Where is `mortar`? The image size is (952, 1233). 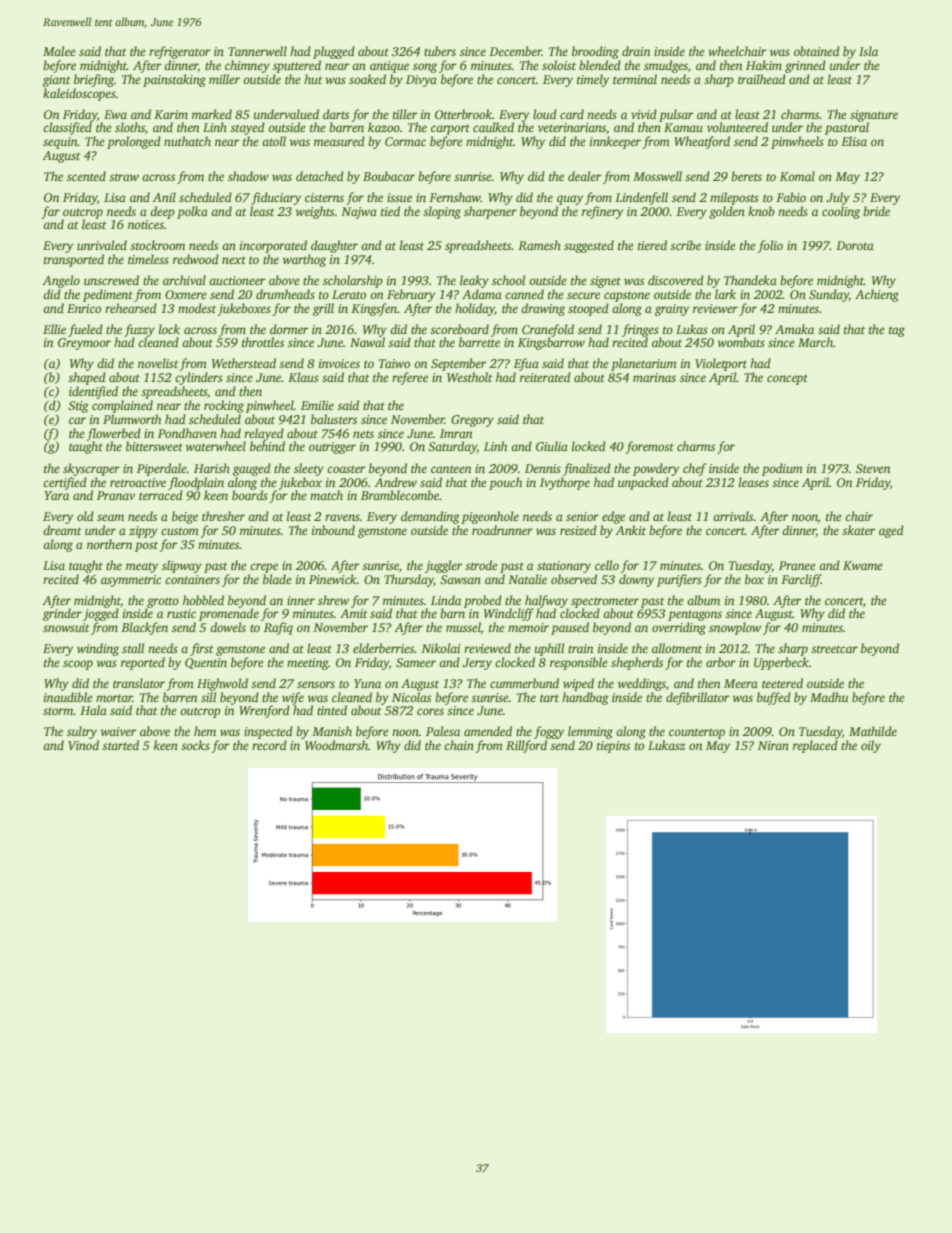
mortar is located at coordinates (114, 698).
